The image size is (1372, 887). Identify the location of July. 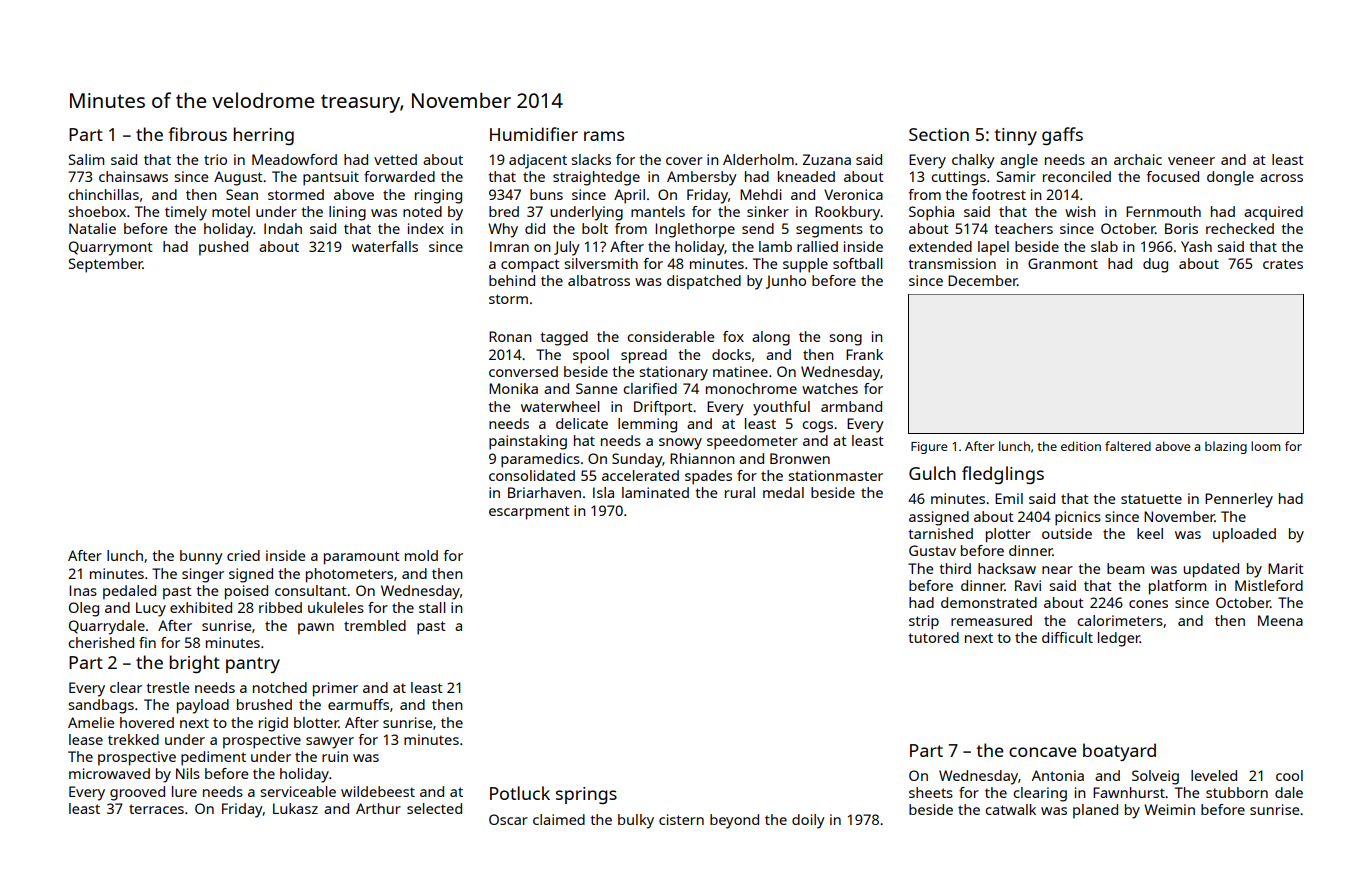
(567, 248).
